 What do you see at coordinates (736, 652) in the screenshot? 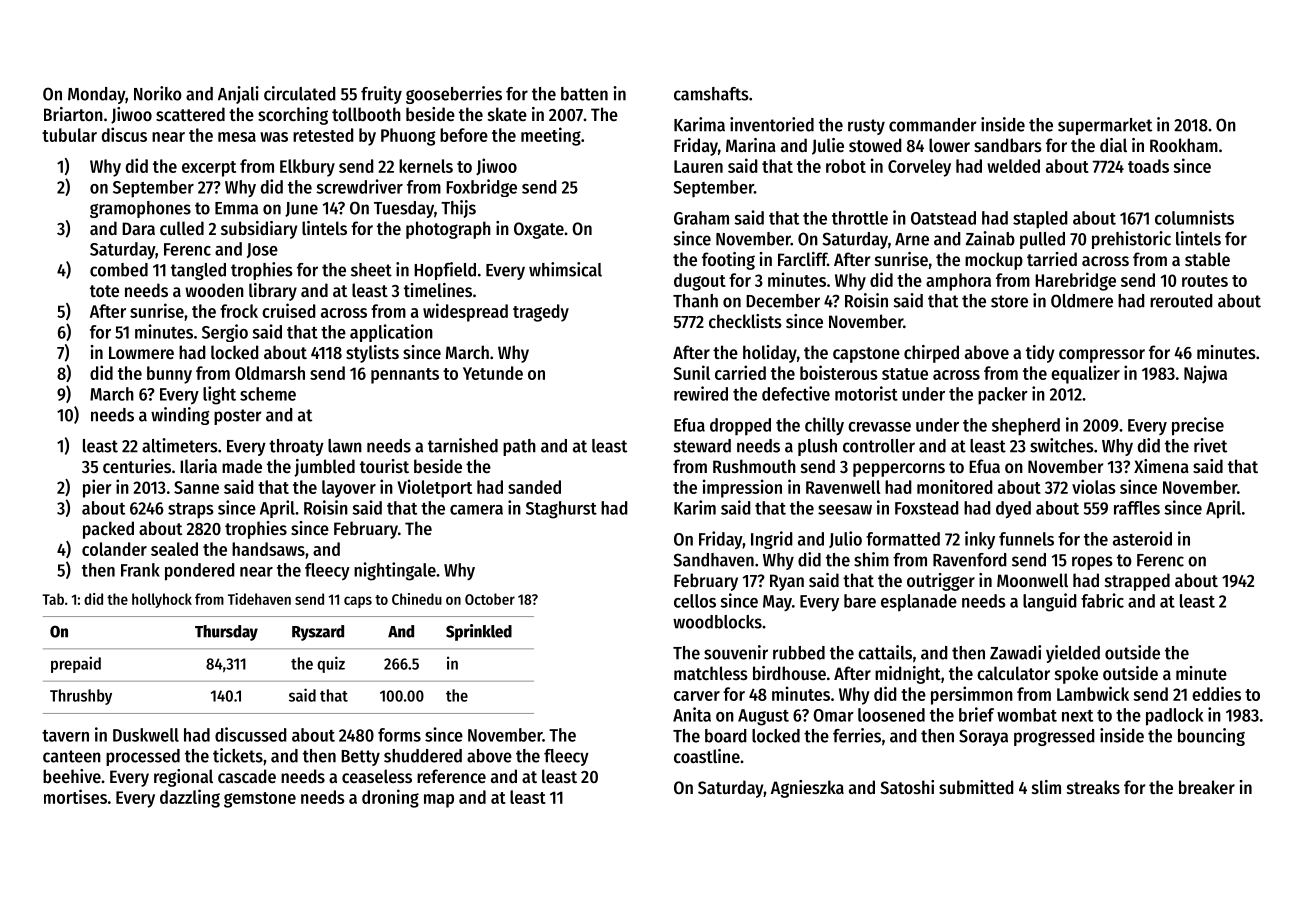
I see `souvenir` at bounding box center [736, 652].
